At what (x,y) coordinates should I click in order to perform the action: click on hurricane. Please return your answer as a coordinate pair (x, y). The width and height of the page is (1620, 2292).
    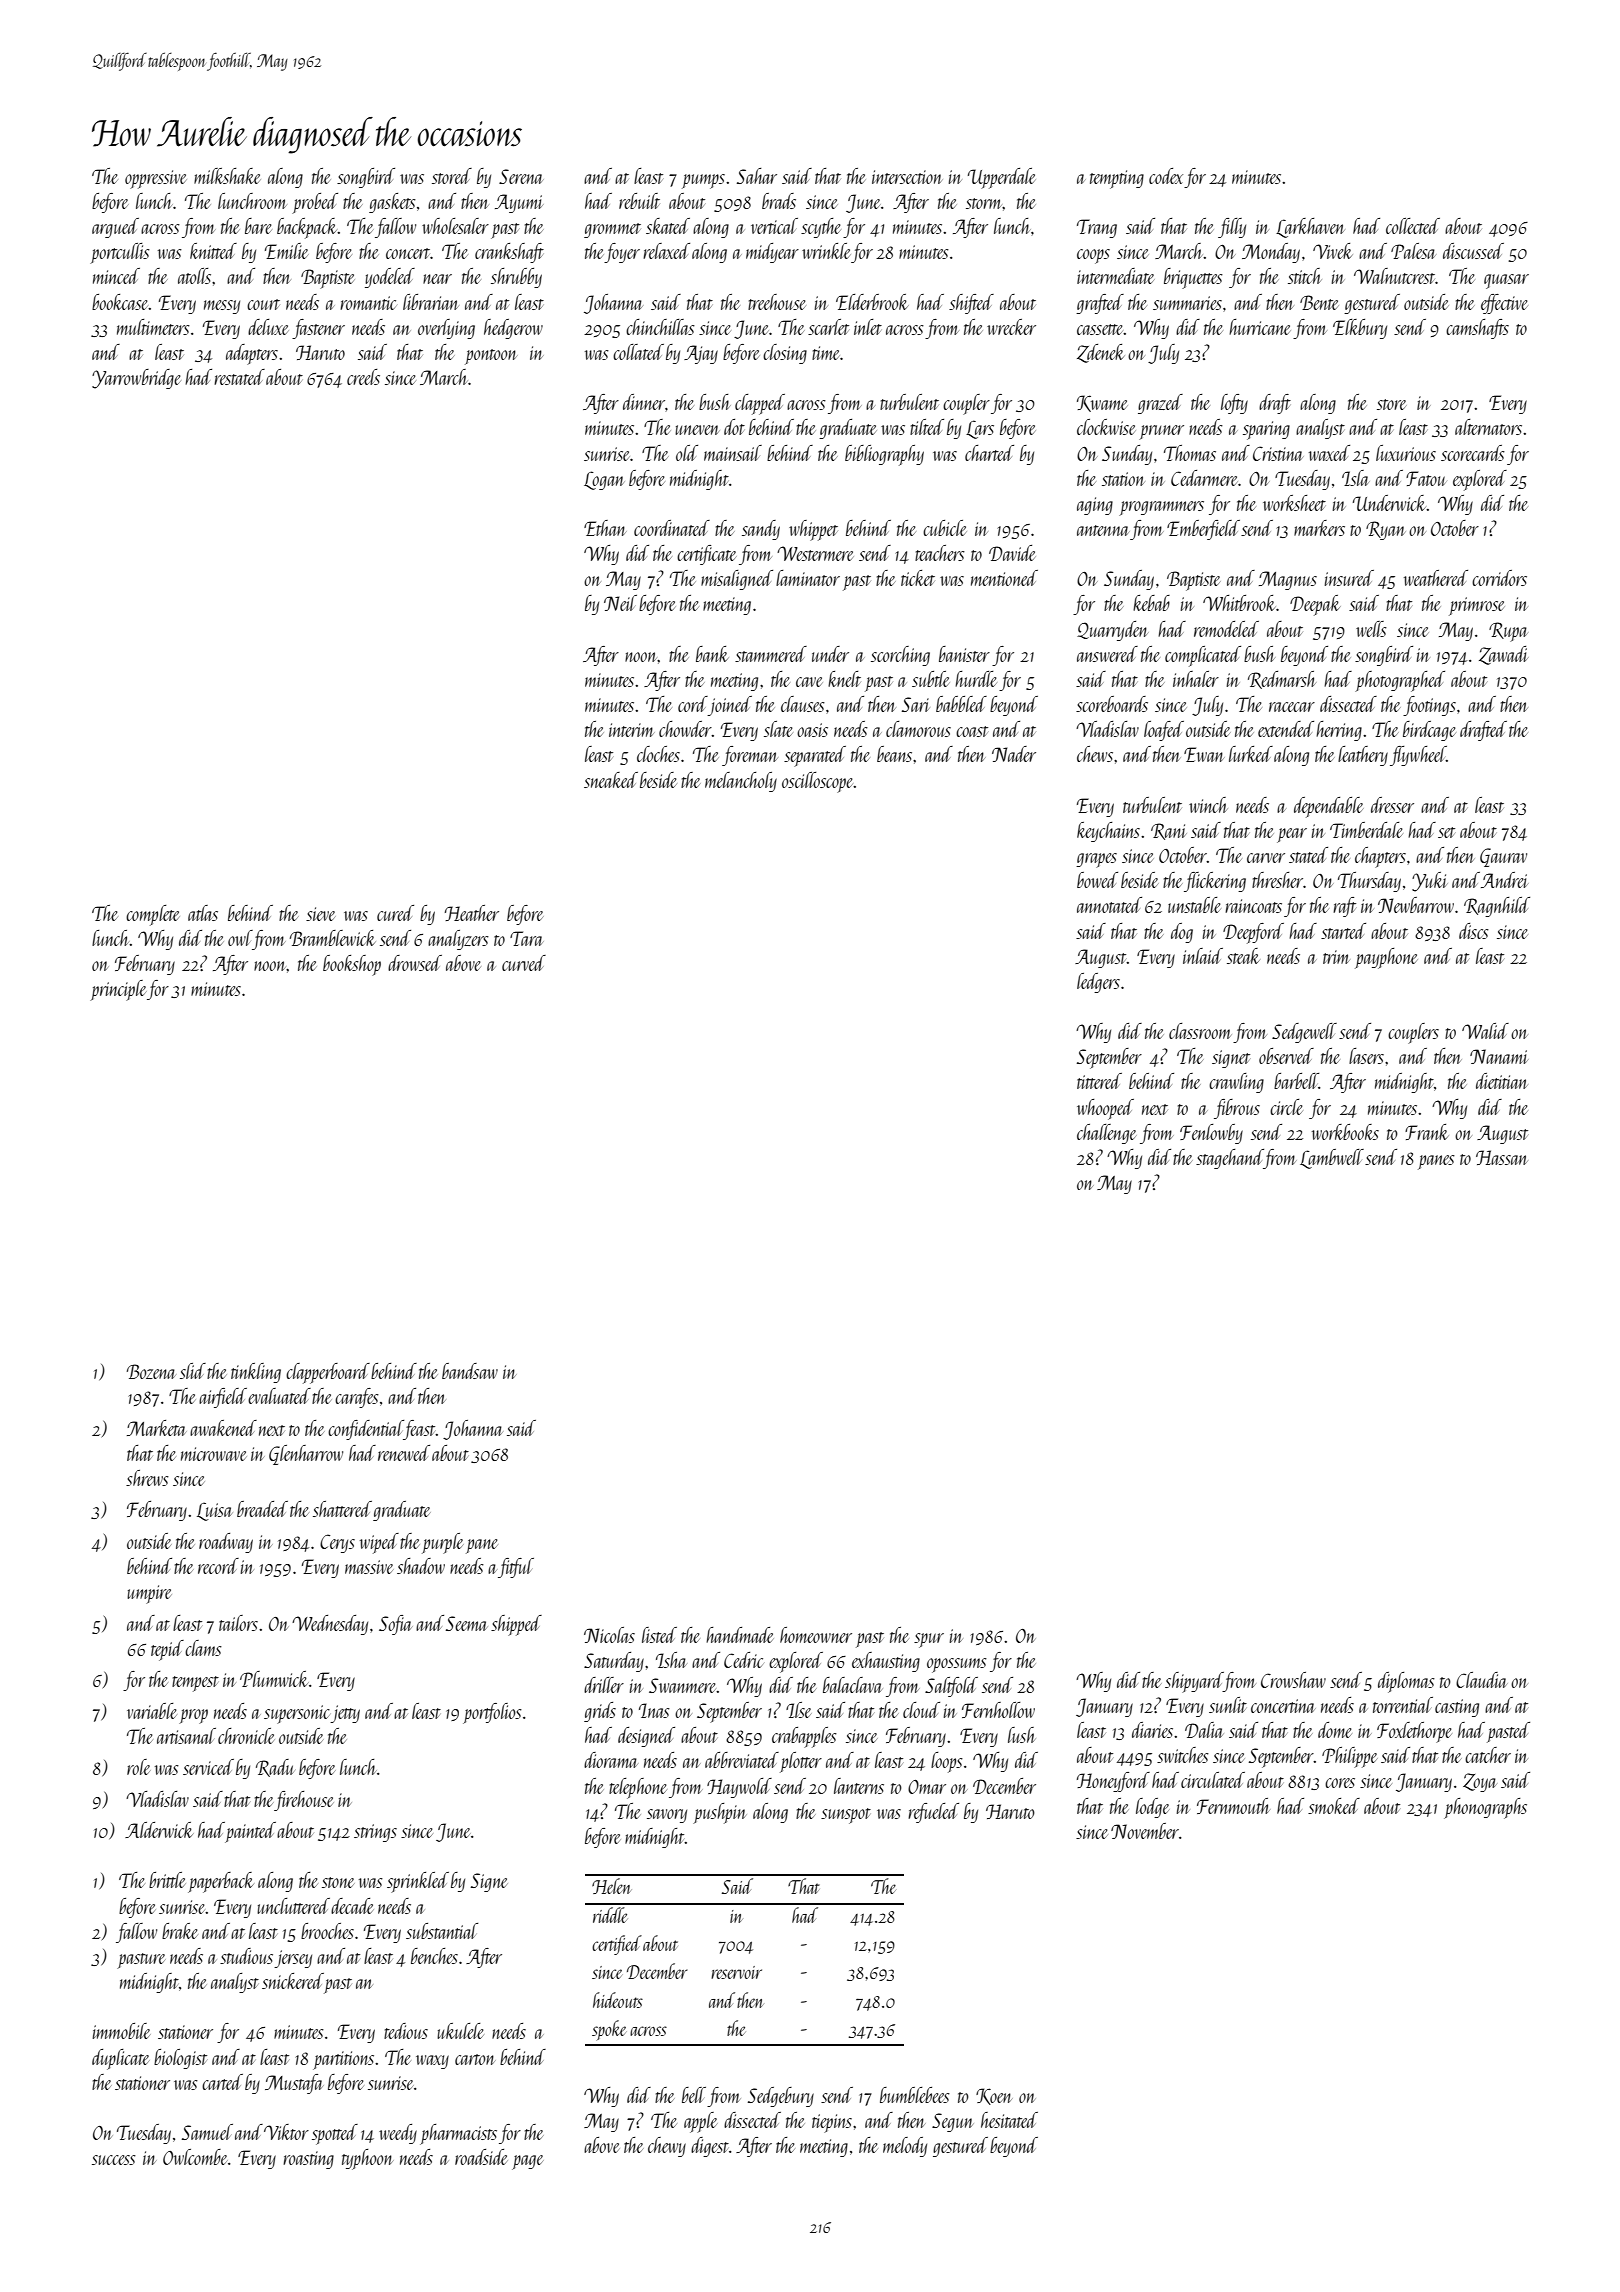
    Looking at the image, I should click on (1260, 327).
